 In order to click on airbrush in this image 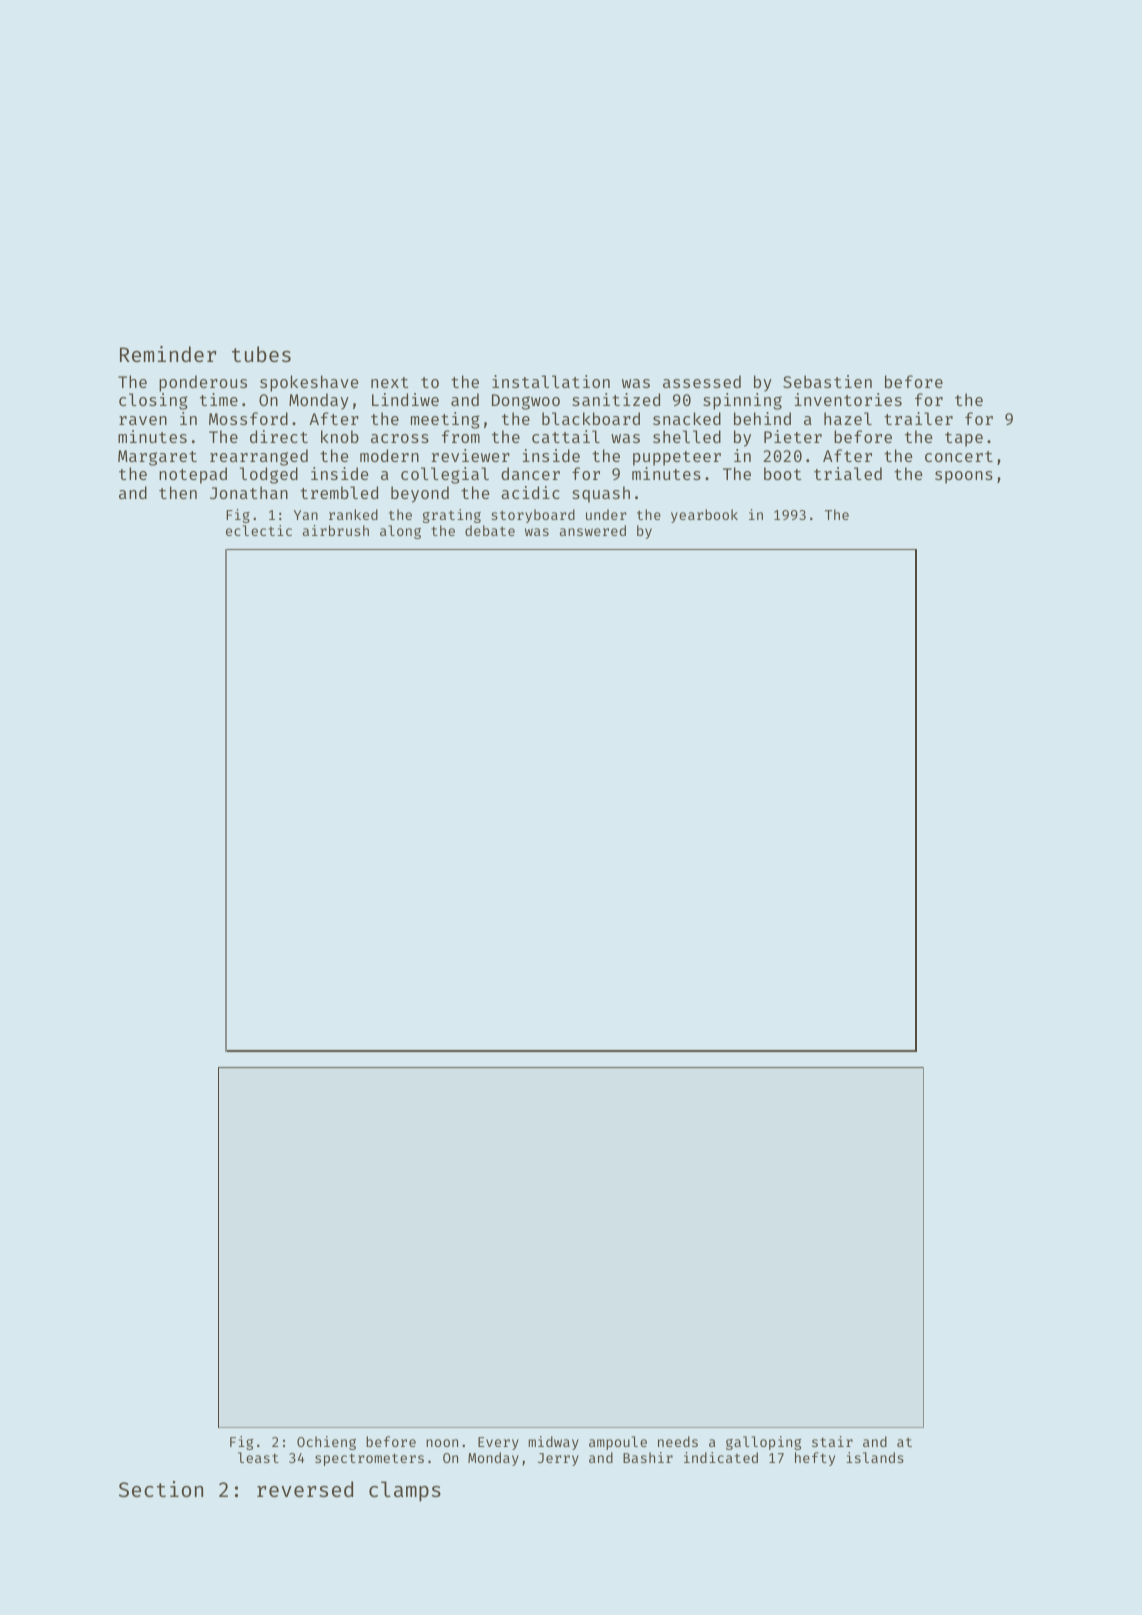, I will do `click(336, 530)`.
